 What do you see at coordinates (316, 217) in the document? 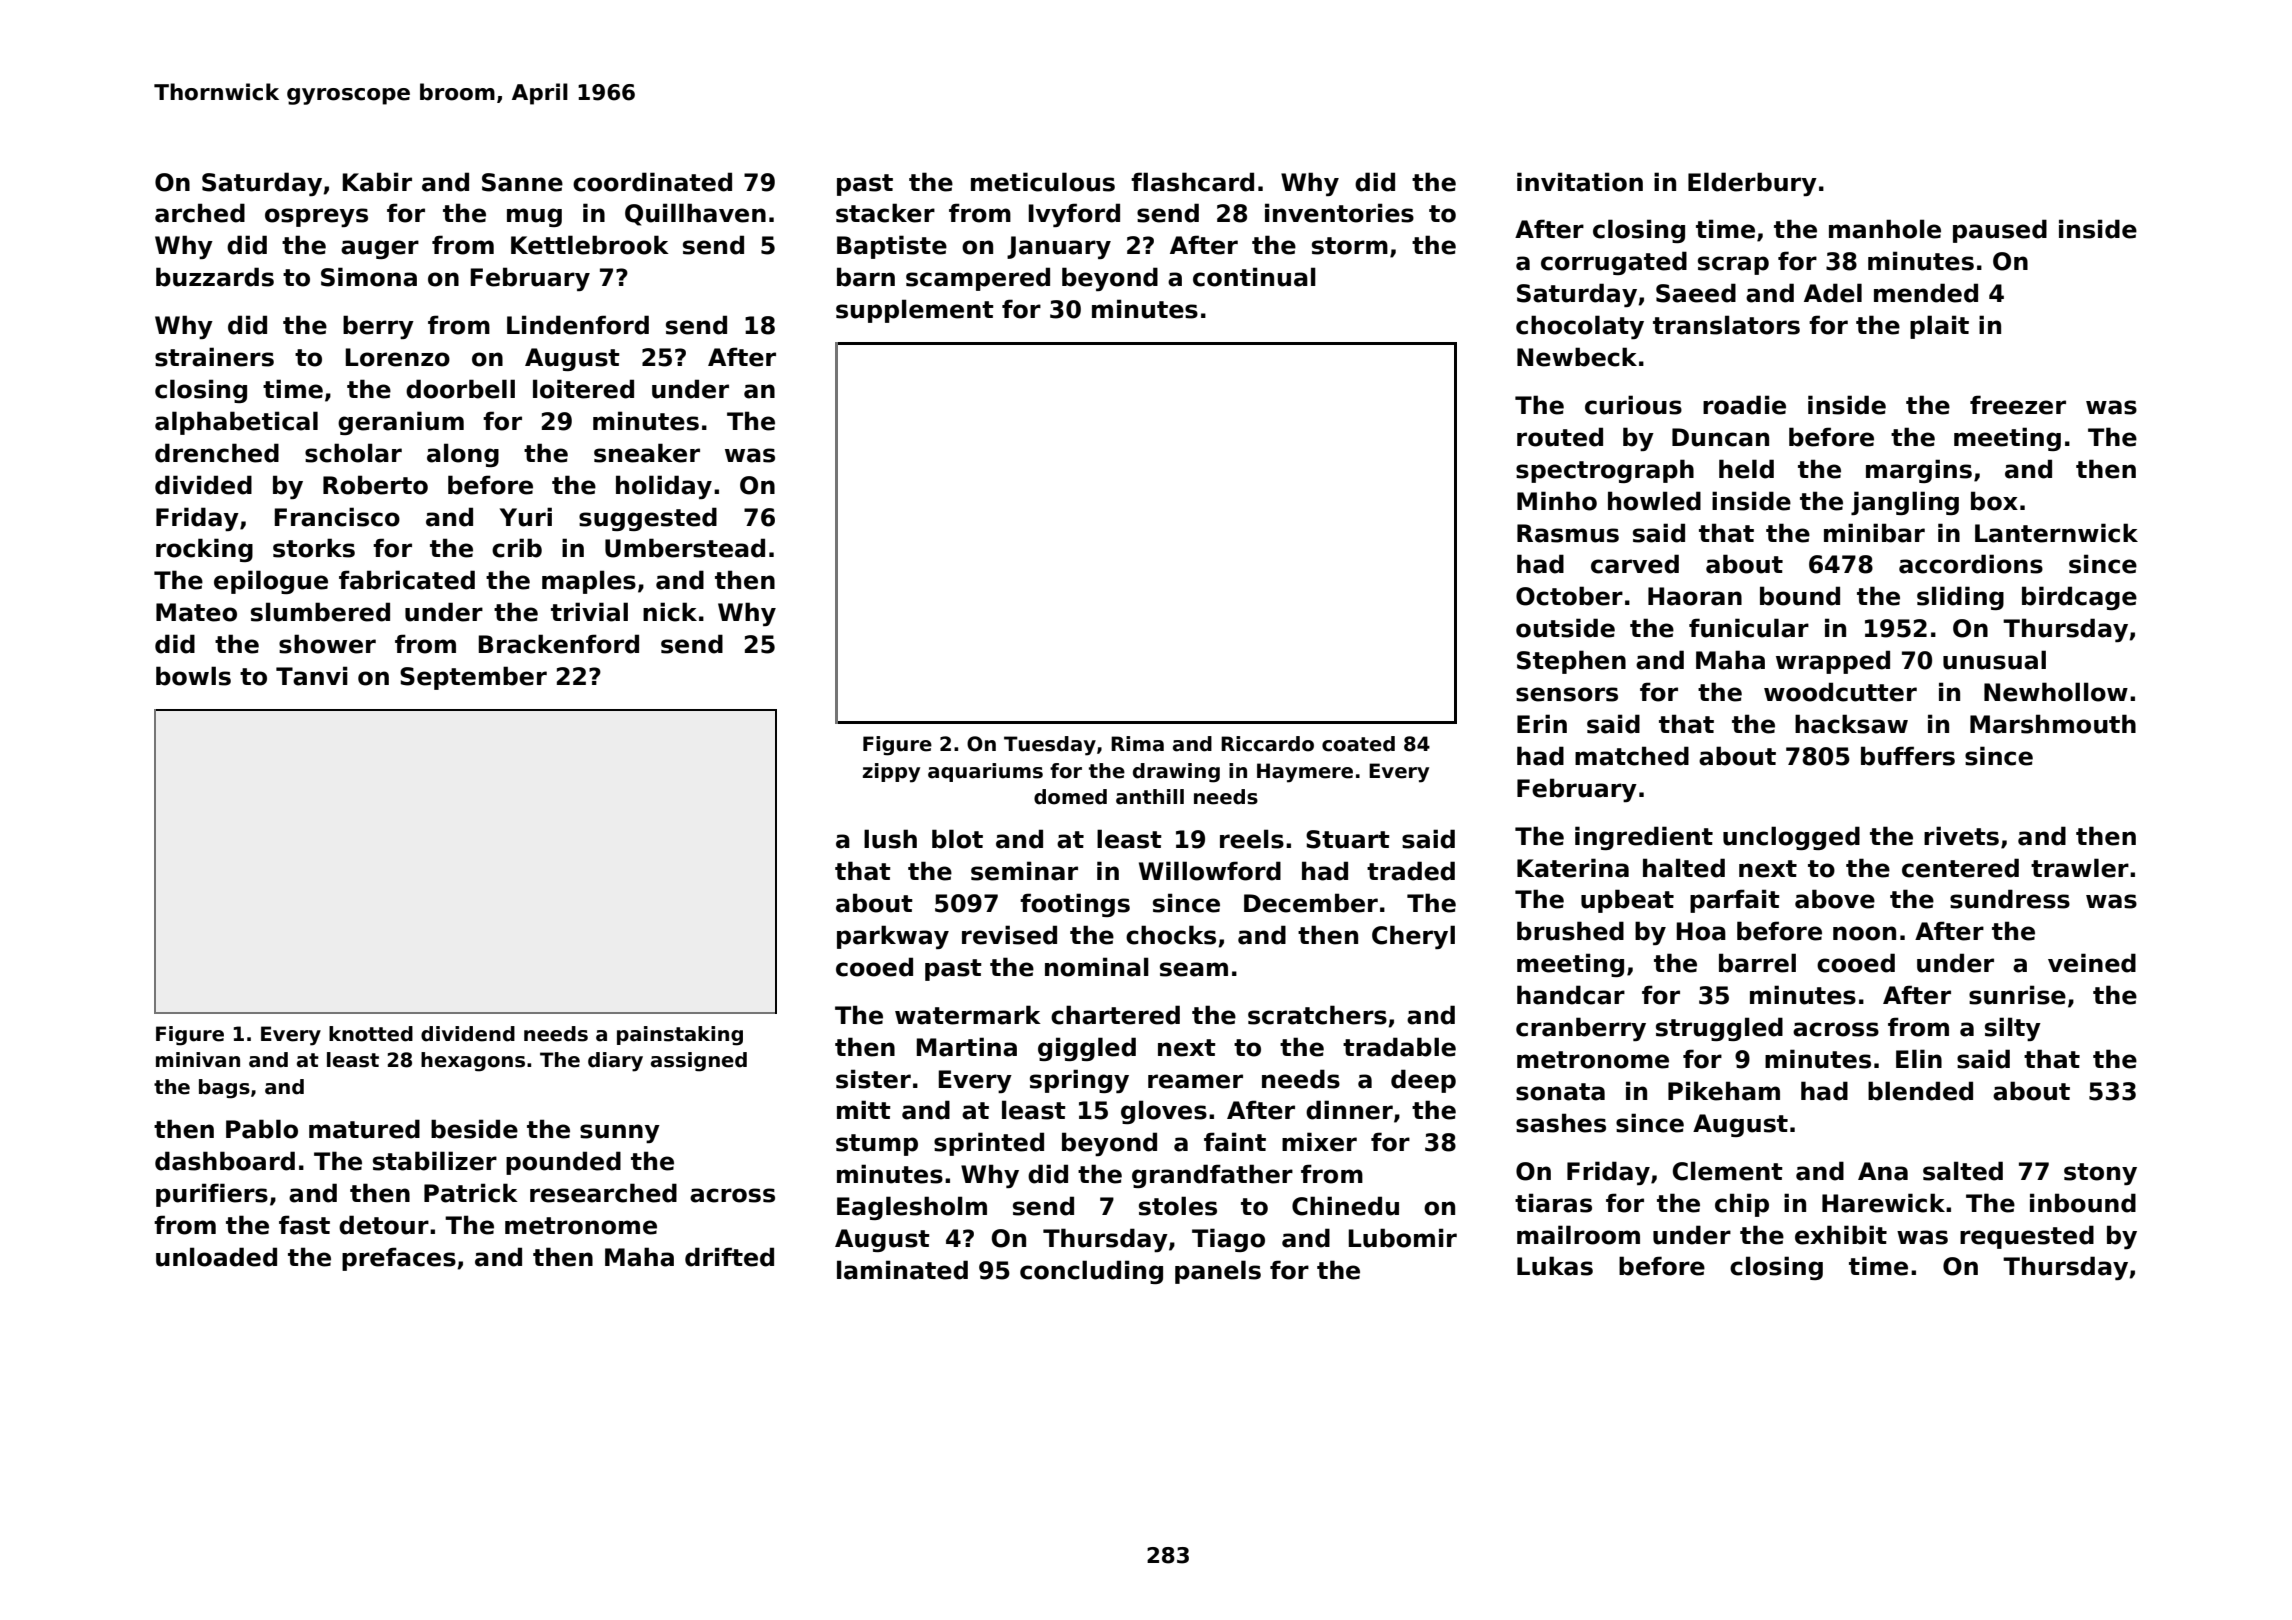
I see `ospreys` at bounding box center [316, 217].
